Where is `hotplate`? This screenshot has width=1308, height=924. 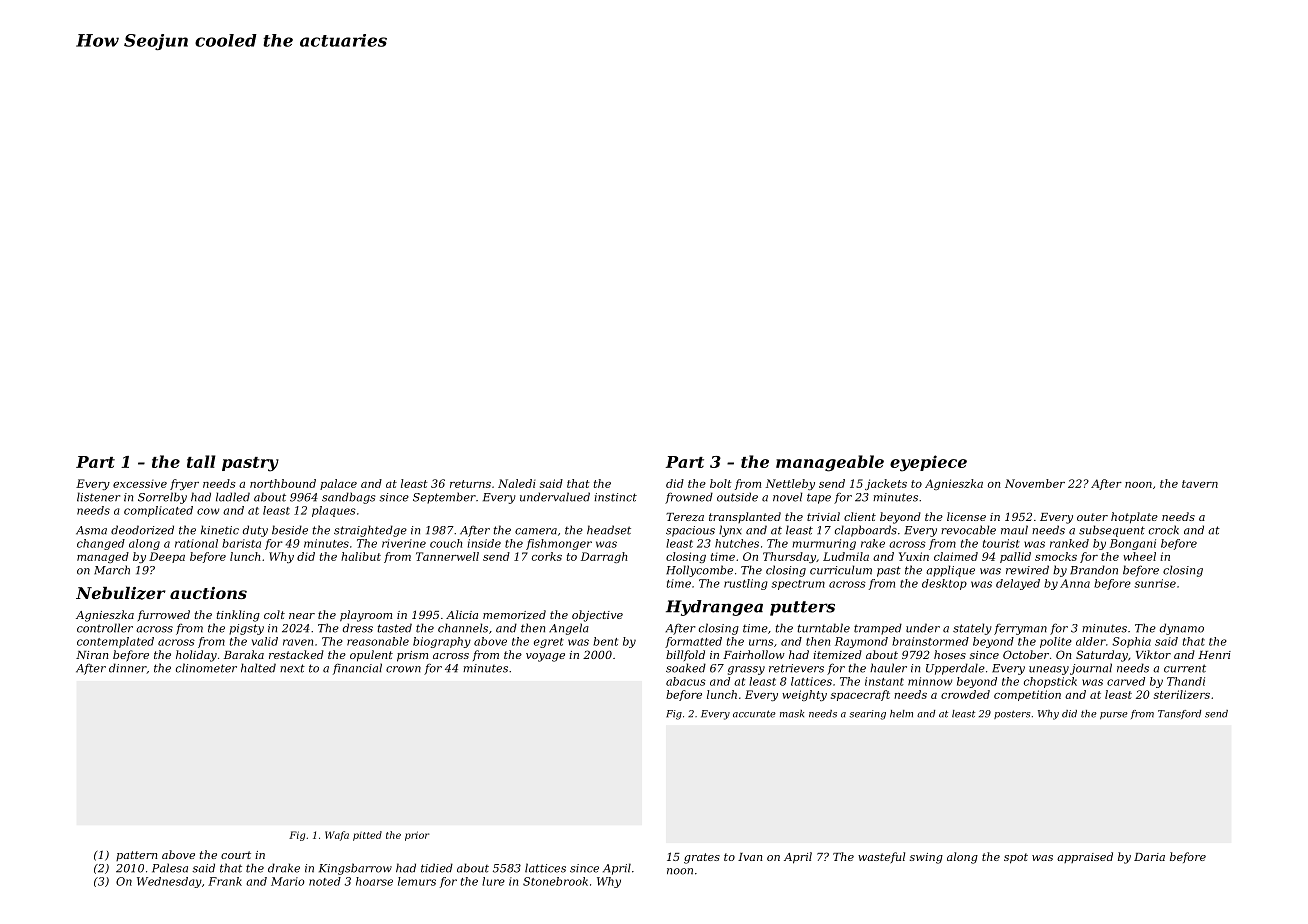
hotplate is located at coordinates (1134, 518).
